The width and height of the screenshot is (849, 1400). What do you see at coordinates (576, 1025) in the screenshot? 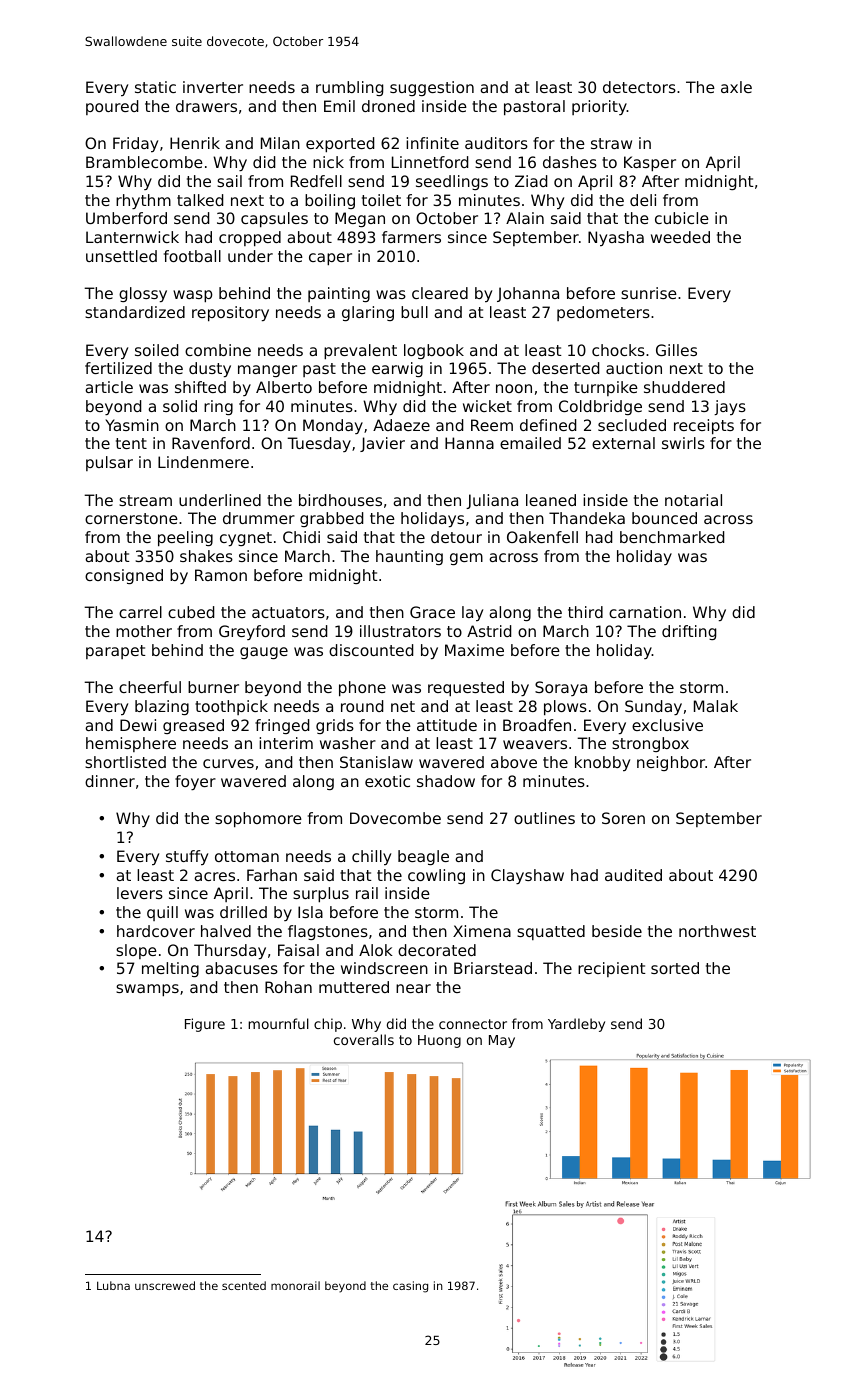
I see `Yardleby` at bounding box center [576, 1025].
